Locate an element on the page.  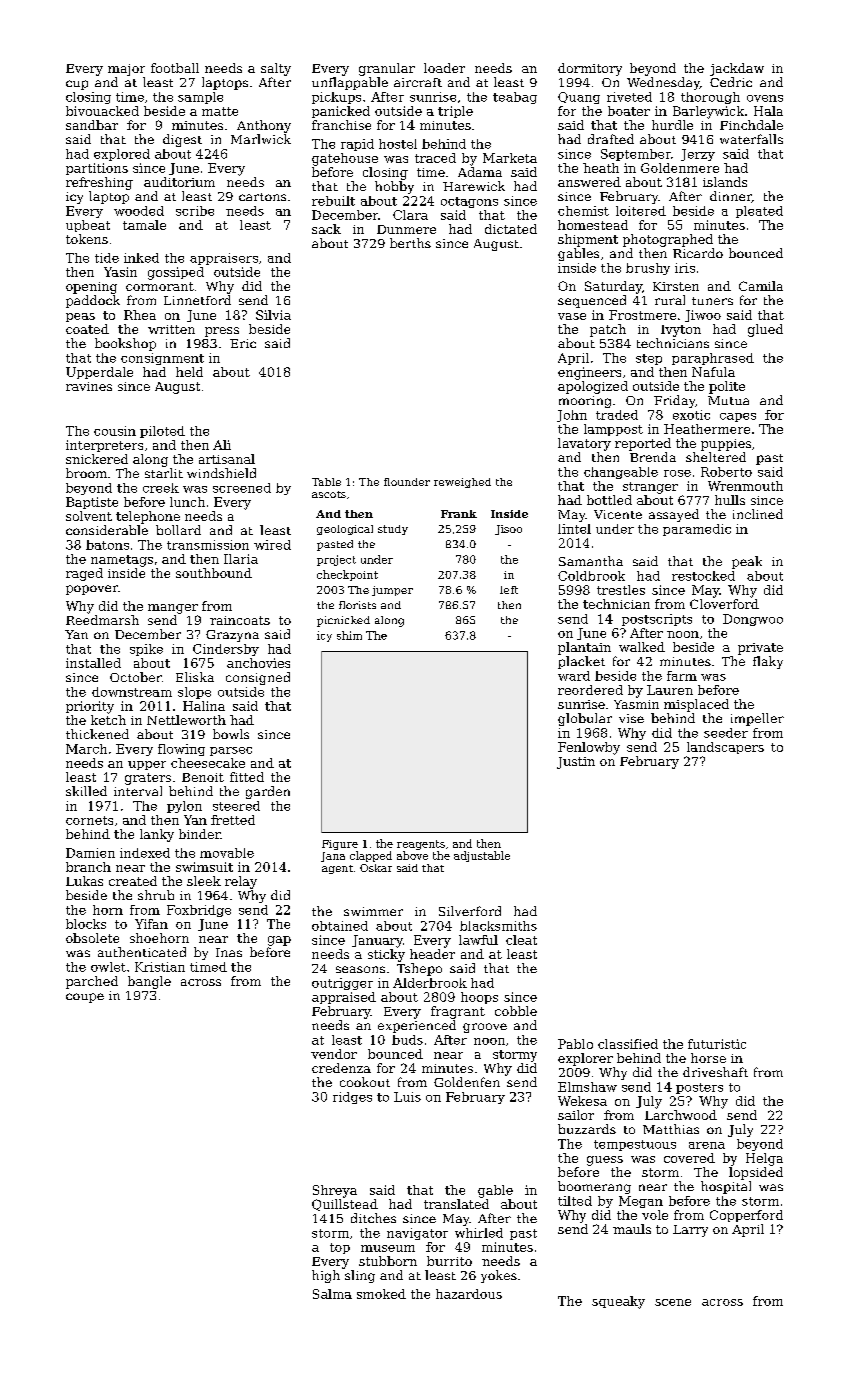
jackdaw is located at coordinates (737, 69).
